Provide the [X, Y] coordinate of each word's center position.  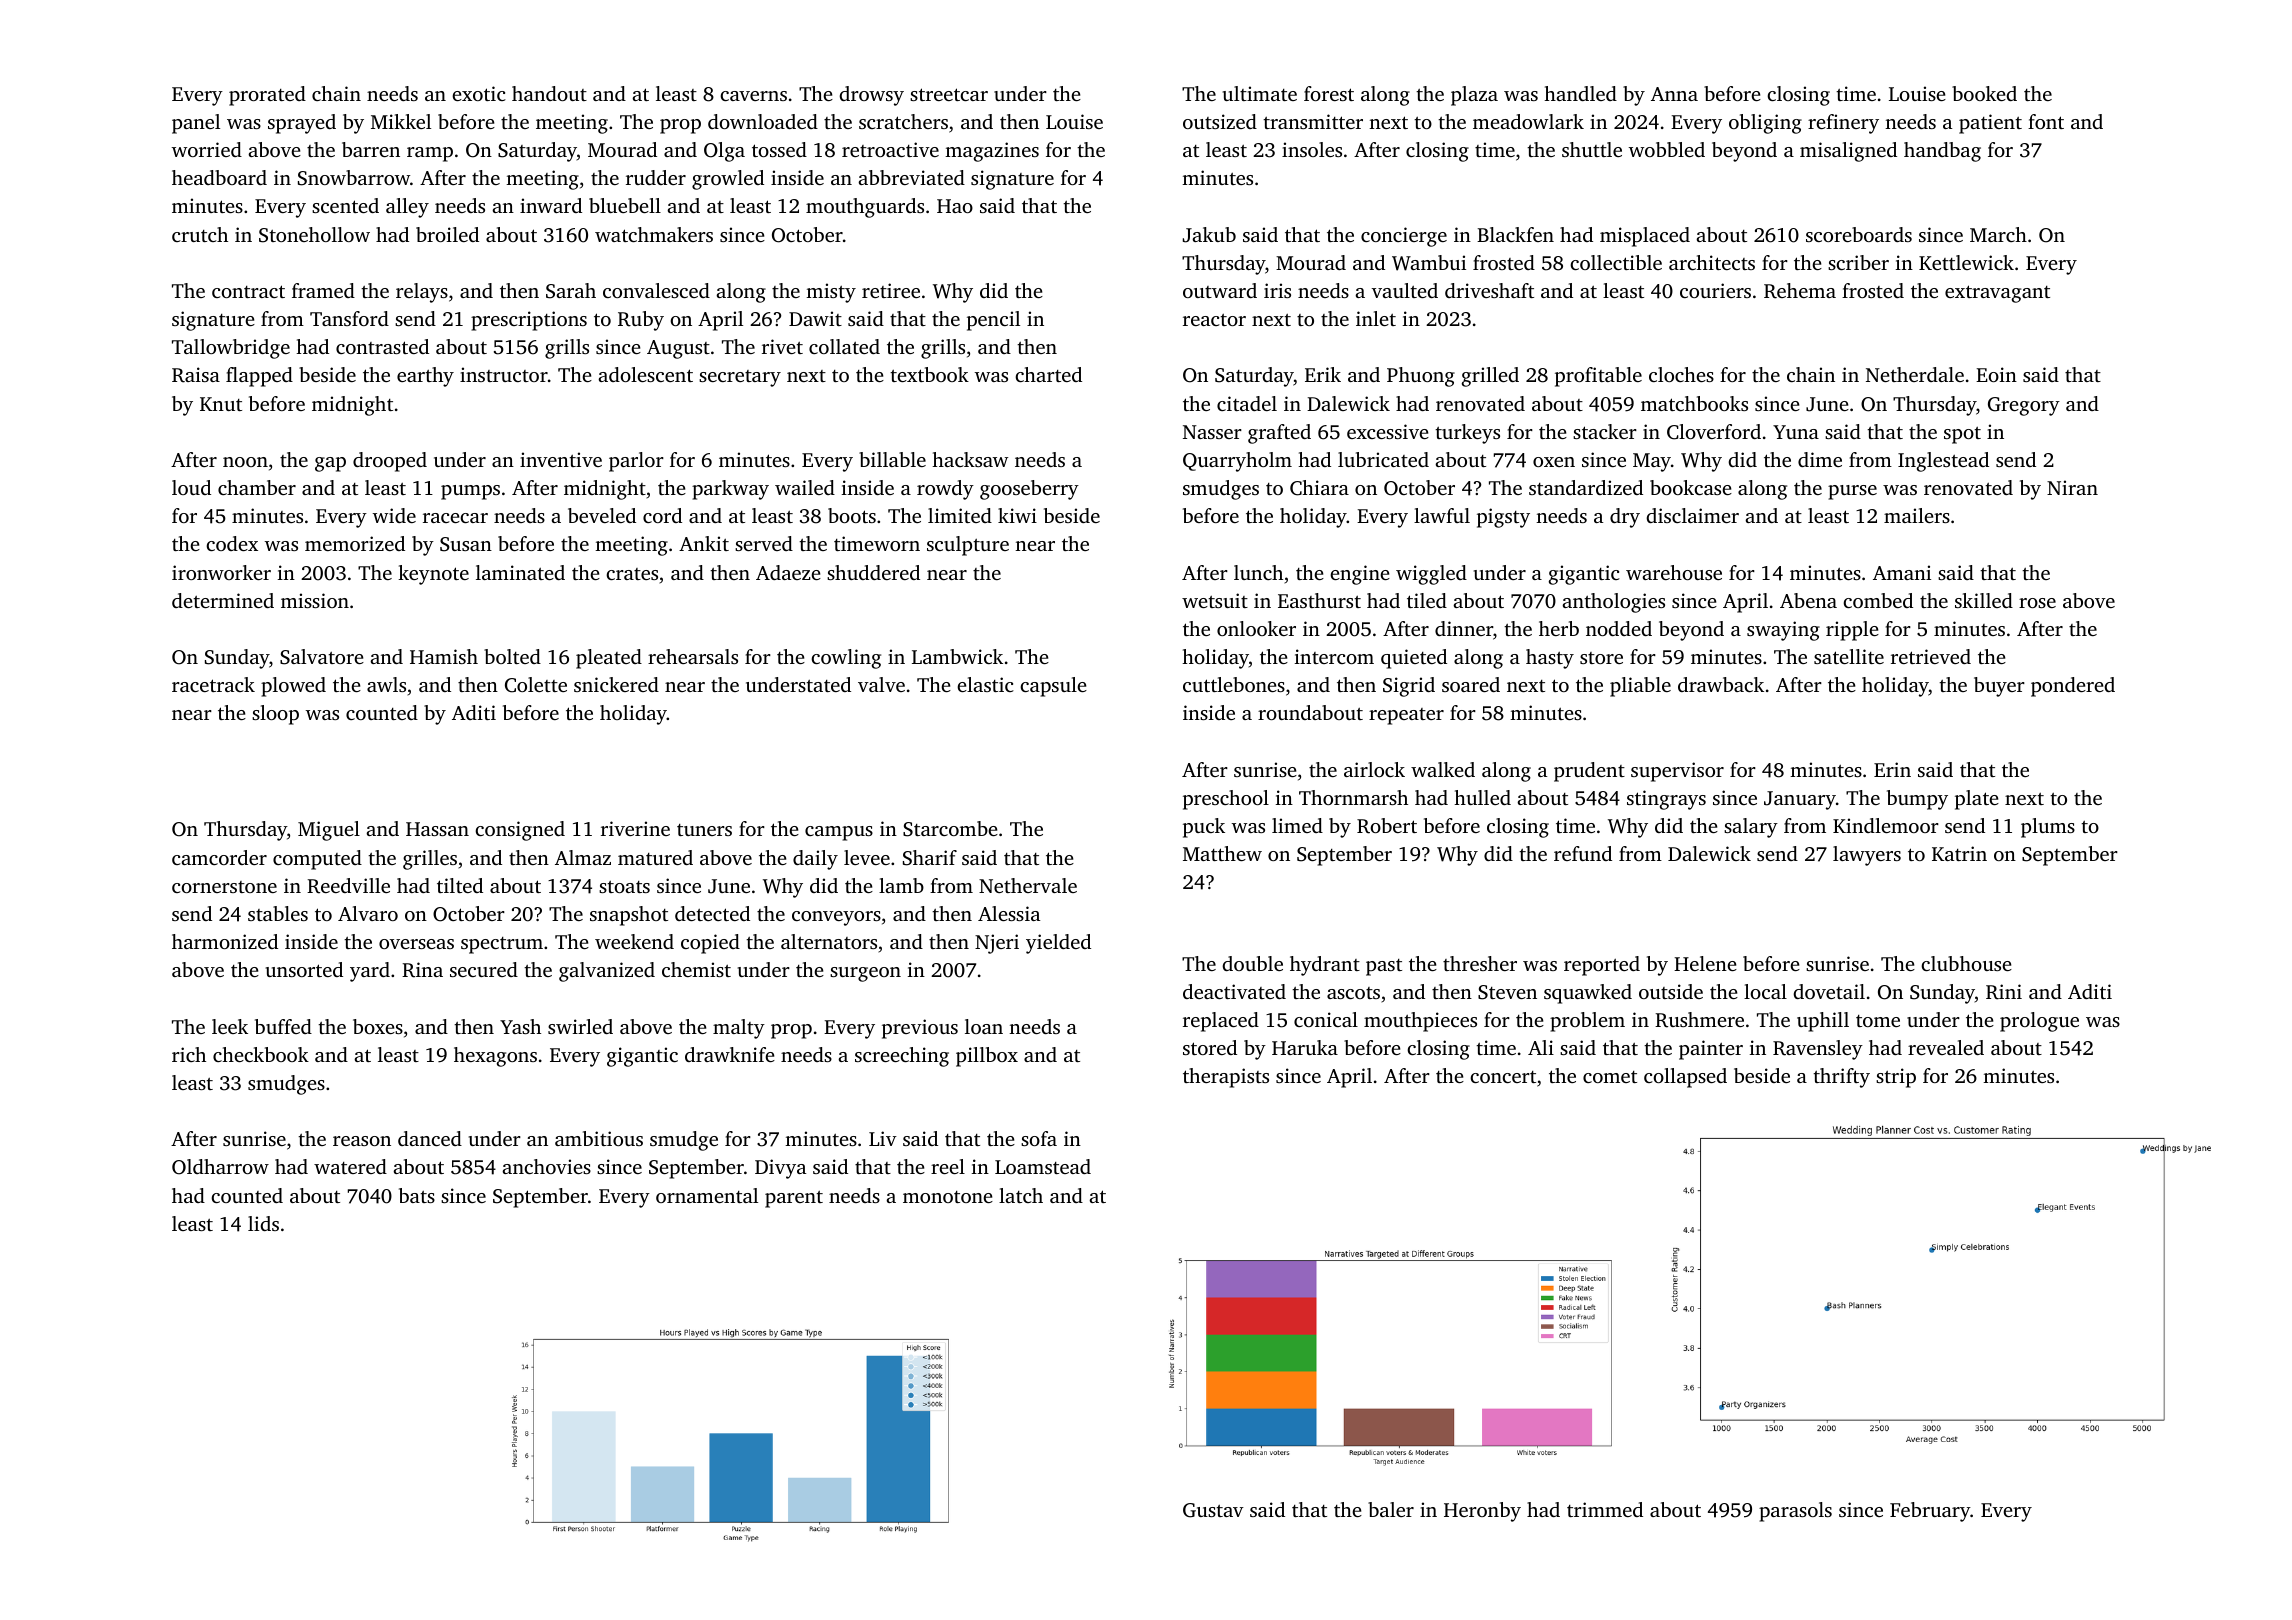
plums [2048, 828]
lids [263, 1223]
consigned [520, 831]
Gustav [1213, 1510]
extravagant [1997, 294]
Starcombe [950, 829]
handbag [1942, 152]
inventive [561, 459]
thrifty [1841, 1078]
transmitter [1313, 121]
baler [1391, 1509]
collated [844, 346]
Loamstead [1043, 1166]
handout [549, 93]
